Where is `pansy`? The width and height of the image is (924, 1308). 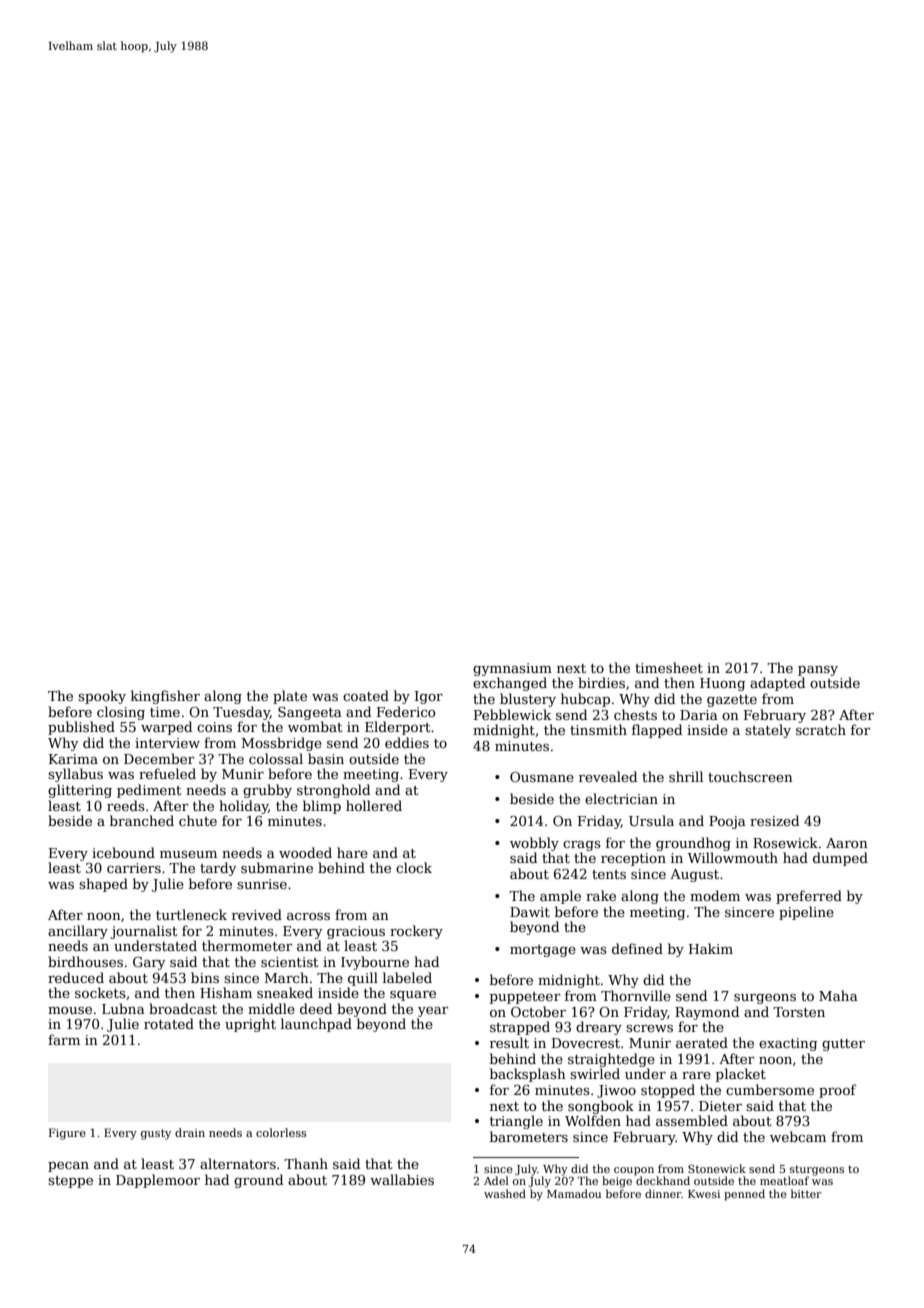 pansy is located at coordinates (818, 671).
